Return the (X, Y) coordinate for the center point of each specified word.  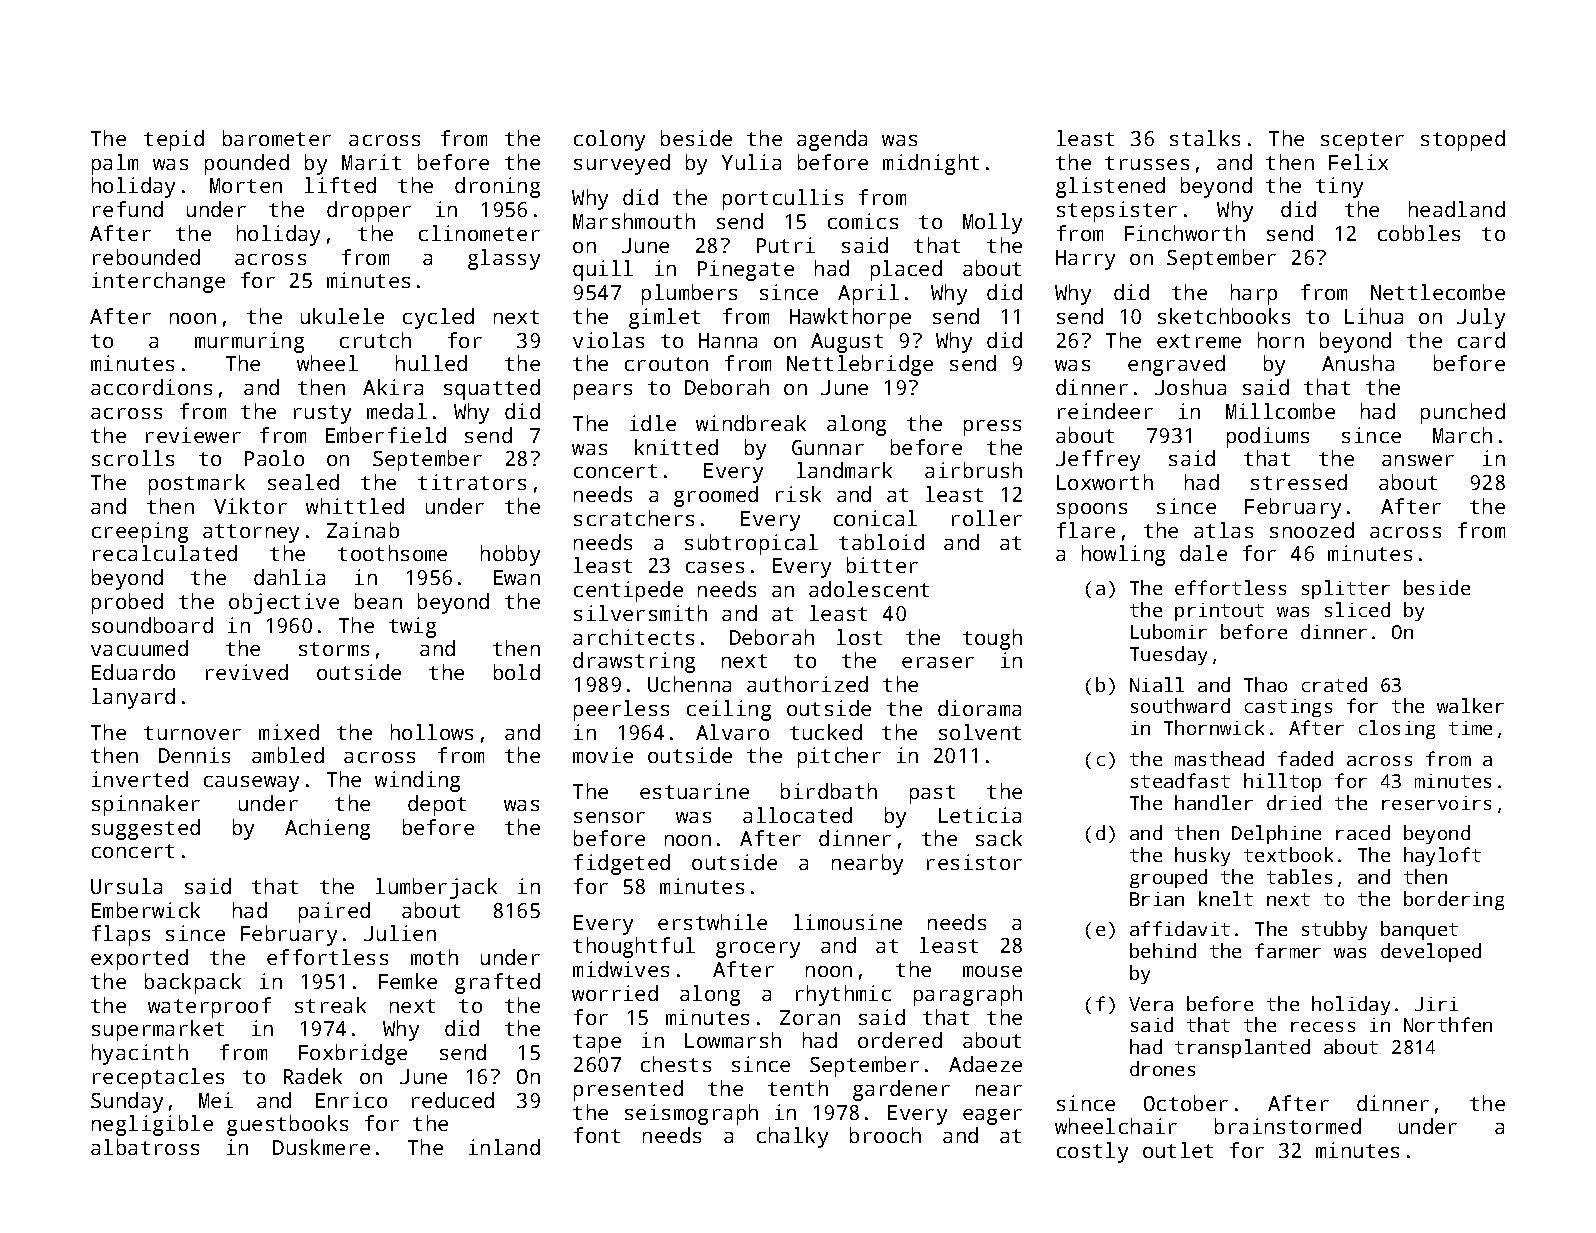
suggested (146, 829)
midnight (931, 164)
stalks (1205, 138)
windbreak (751, 423)
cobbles (1419, 233)
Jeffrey (1098, 460)
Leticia (980, 815)
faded (1305, 758)
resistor (974, 862)
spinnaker (146, 805)
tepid (174, 140)
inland (504, 1147)
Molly (992, 223)
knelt (1226, 898)
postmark (197, 484)
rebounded (146, 257)
